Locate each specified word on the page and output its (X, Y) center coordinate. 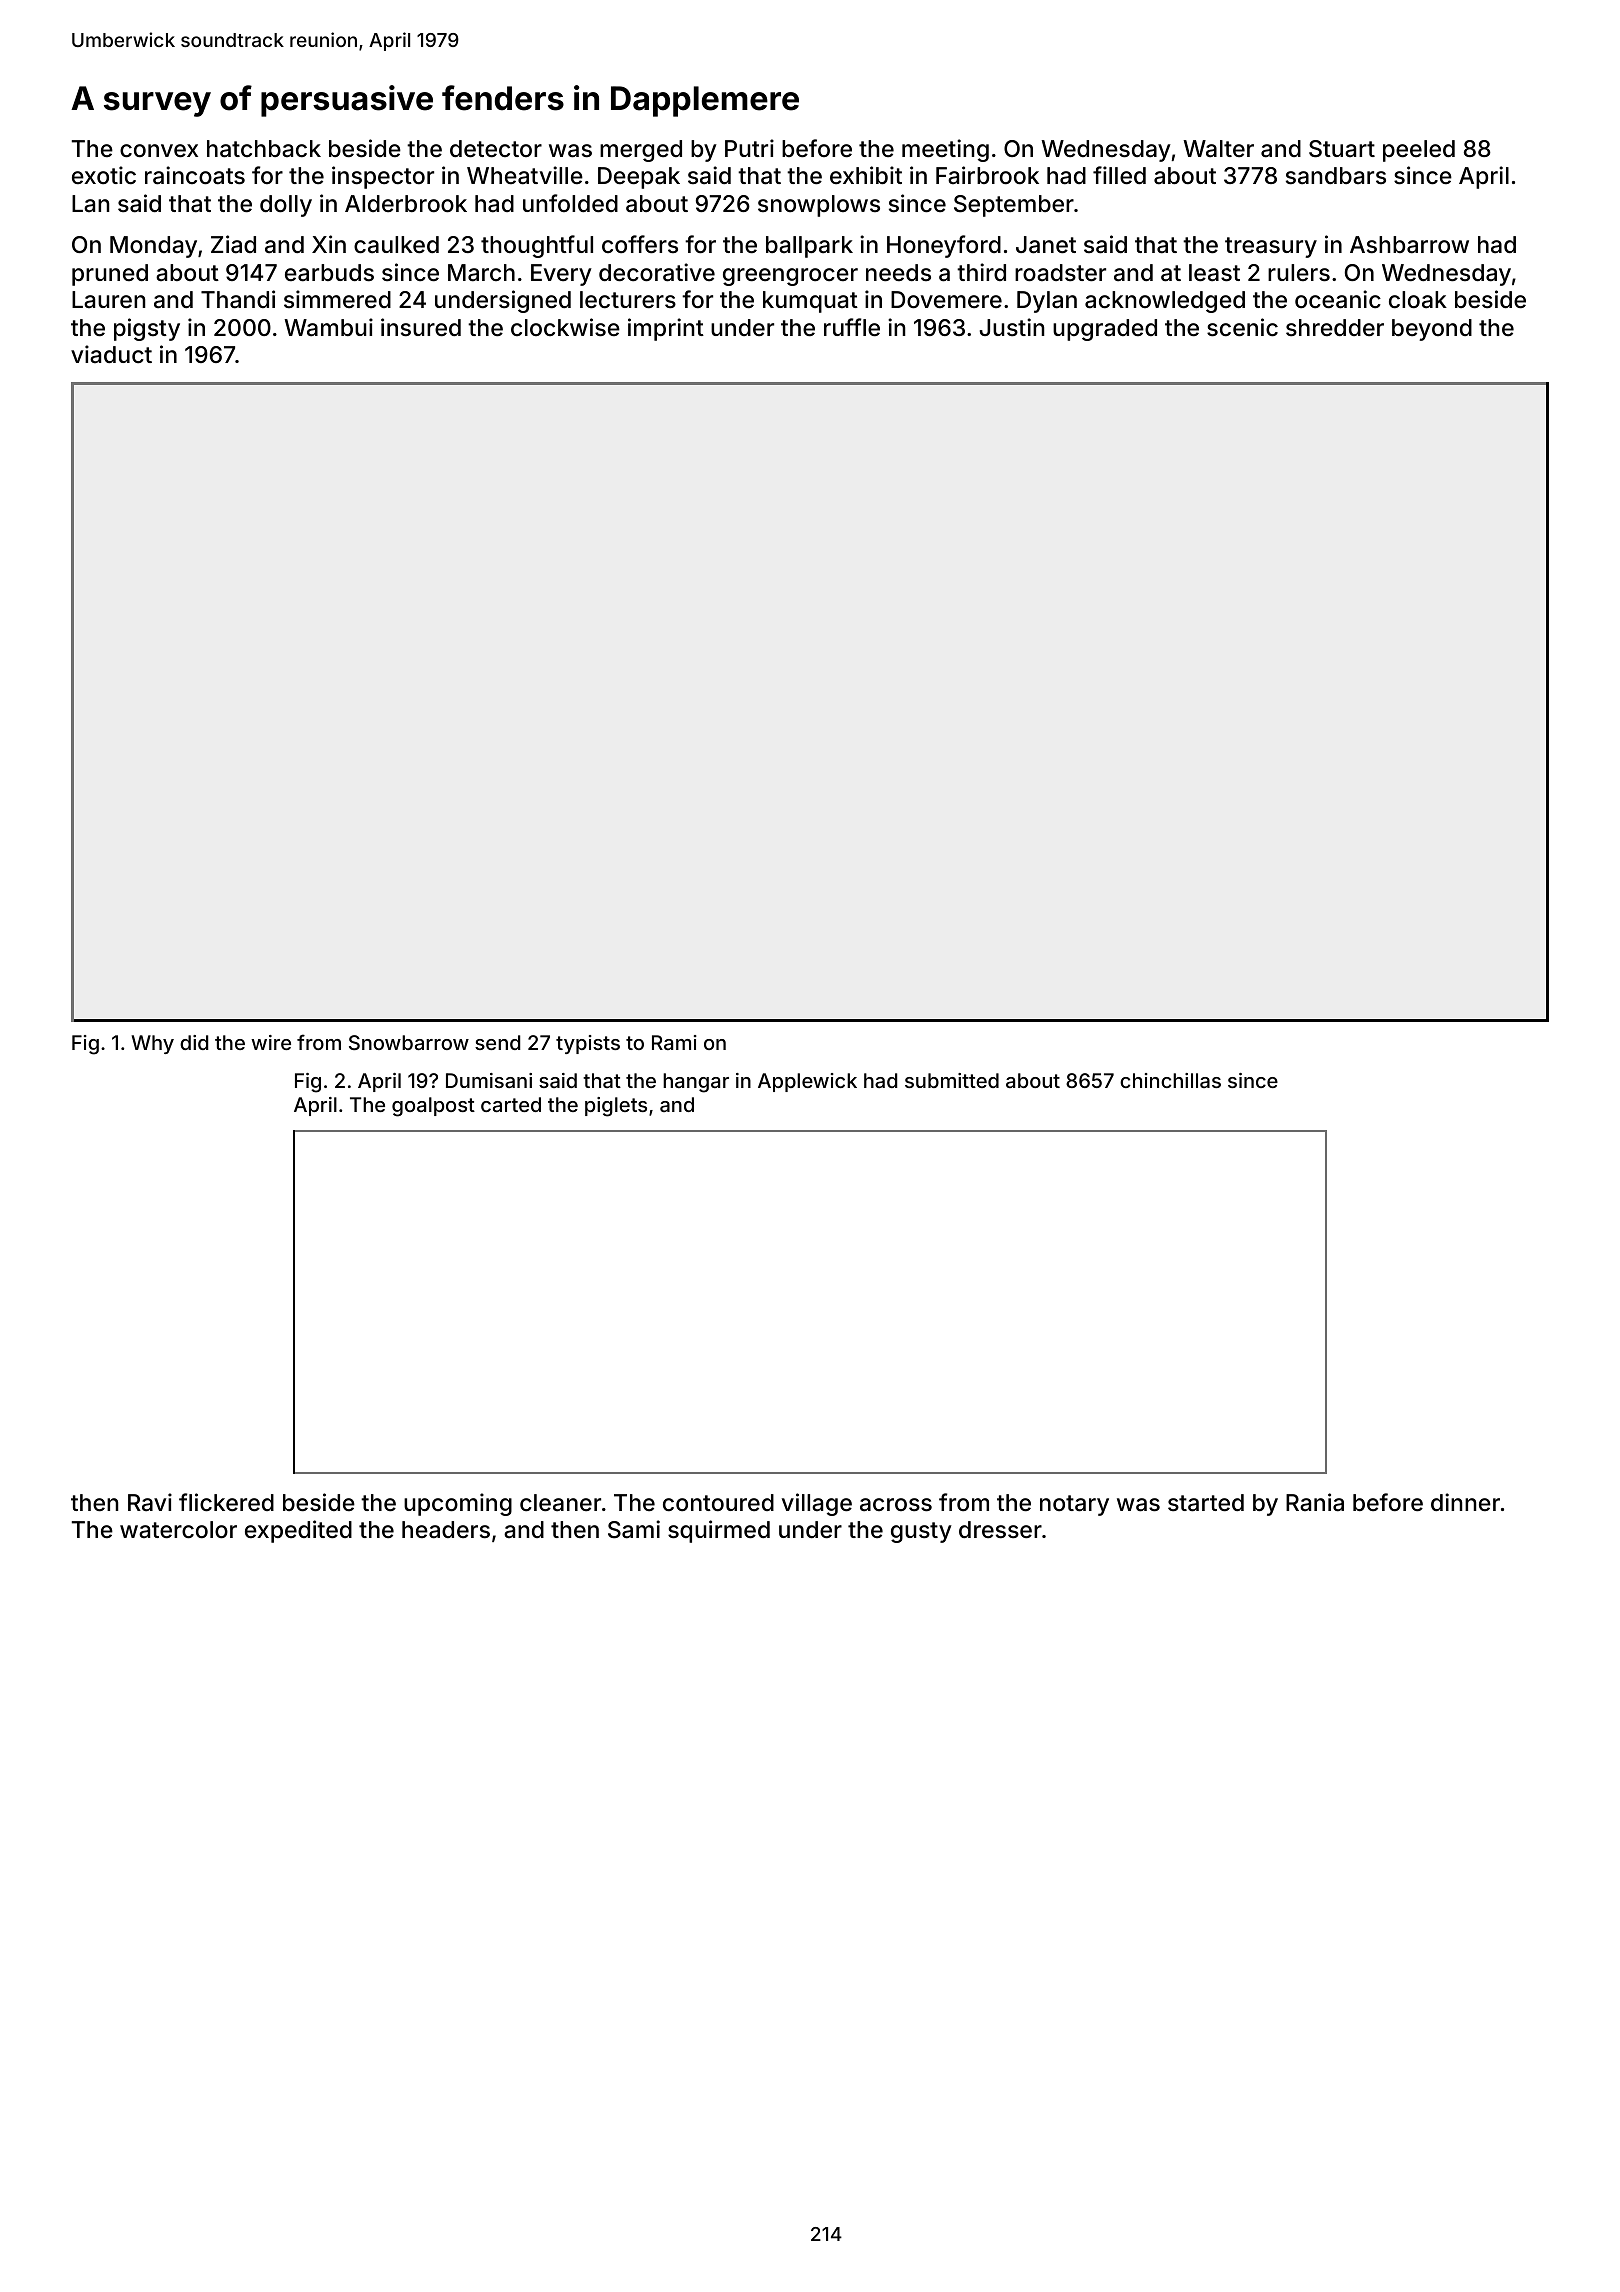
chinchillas (1170, 1080)
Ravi (150, 1502)
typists (588, 1044)
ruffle (852, 327)
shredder (1335, 328)
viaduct (111, 354)
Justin (1012, 327)
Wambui (328, 327)
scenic (1242, 327)
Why (152, 1044)
